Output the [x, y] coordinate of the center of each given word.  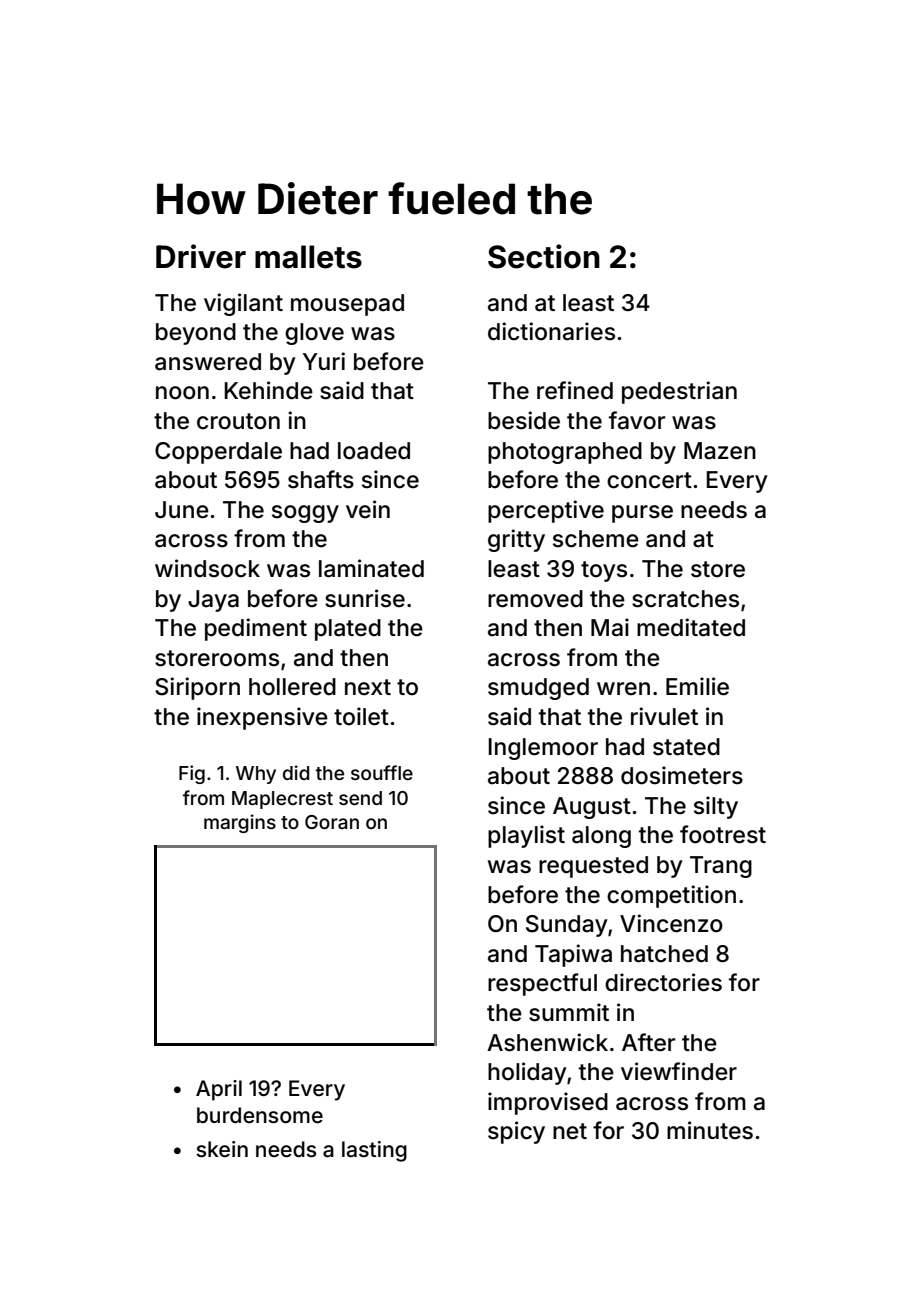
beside [524, 420]
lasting [374, 1151]
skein [222, 1149]
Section [544, 256]
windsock [207, 568]
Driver [201, 256]
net [570, 1131]
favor [637, 420]
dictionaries [551, 331]
